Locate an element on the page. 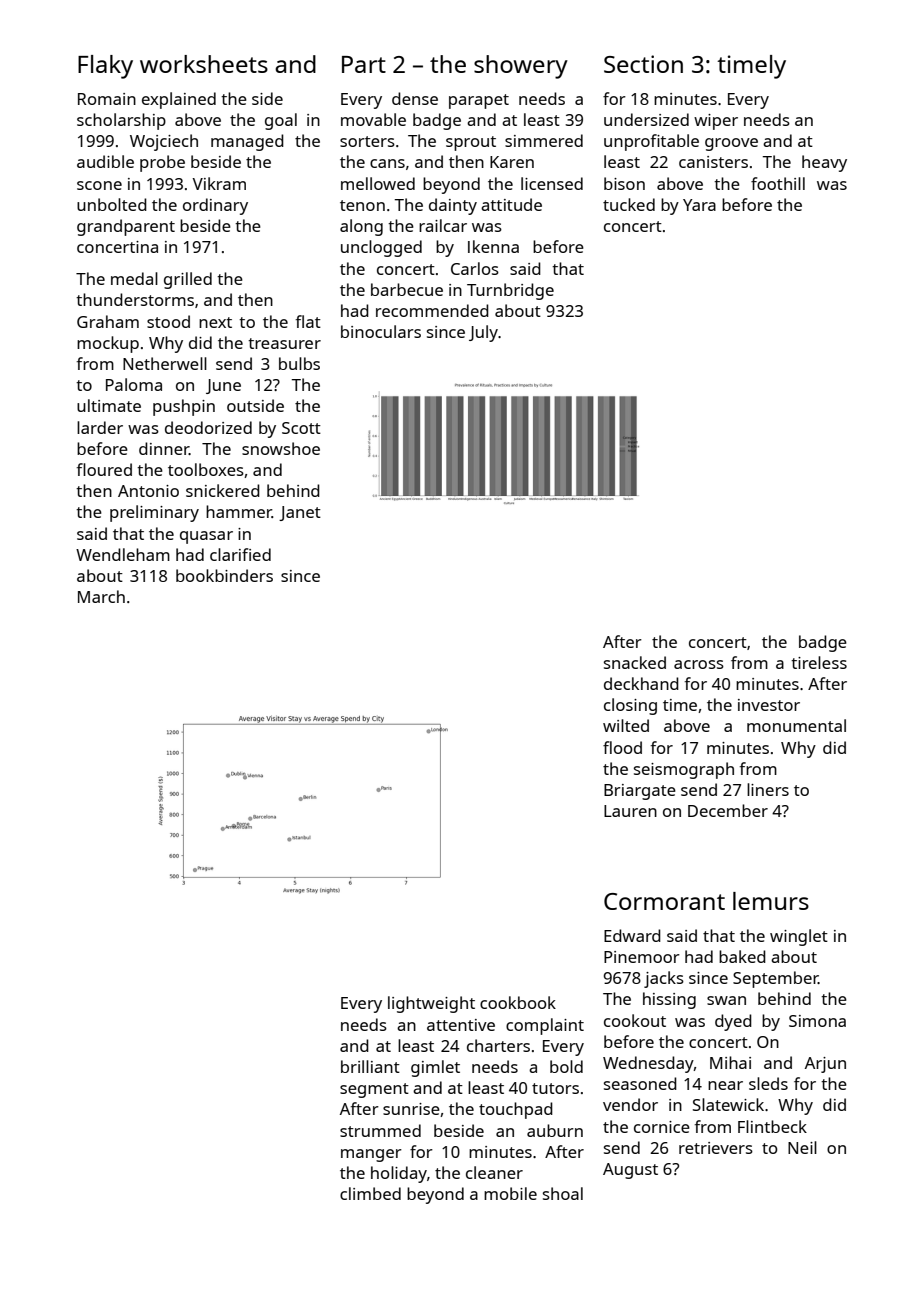 The image size is (924, 1308). Janet is located at coordinates (300, 513).
